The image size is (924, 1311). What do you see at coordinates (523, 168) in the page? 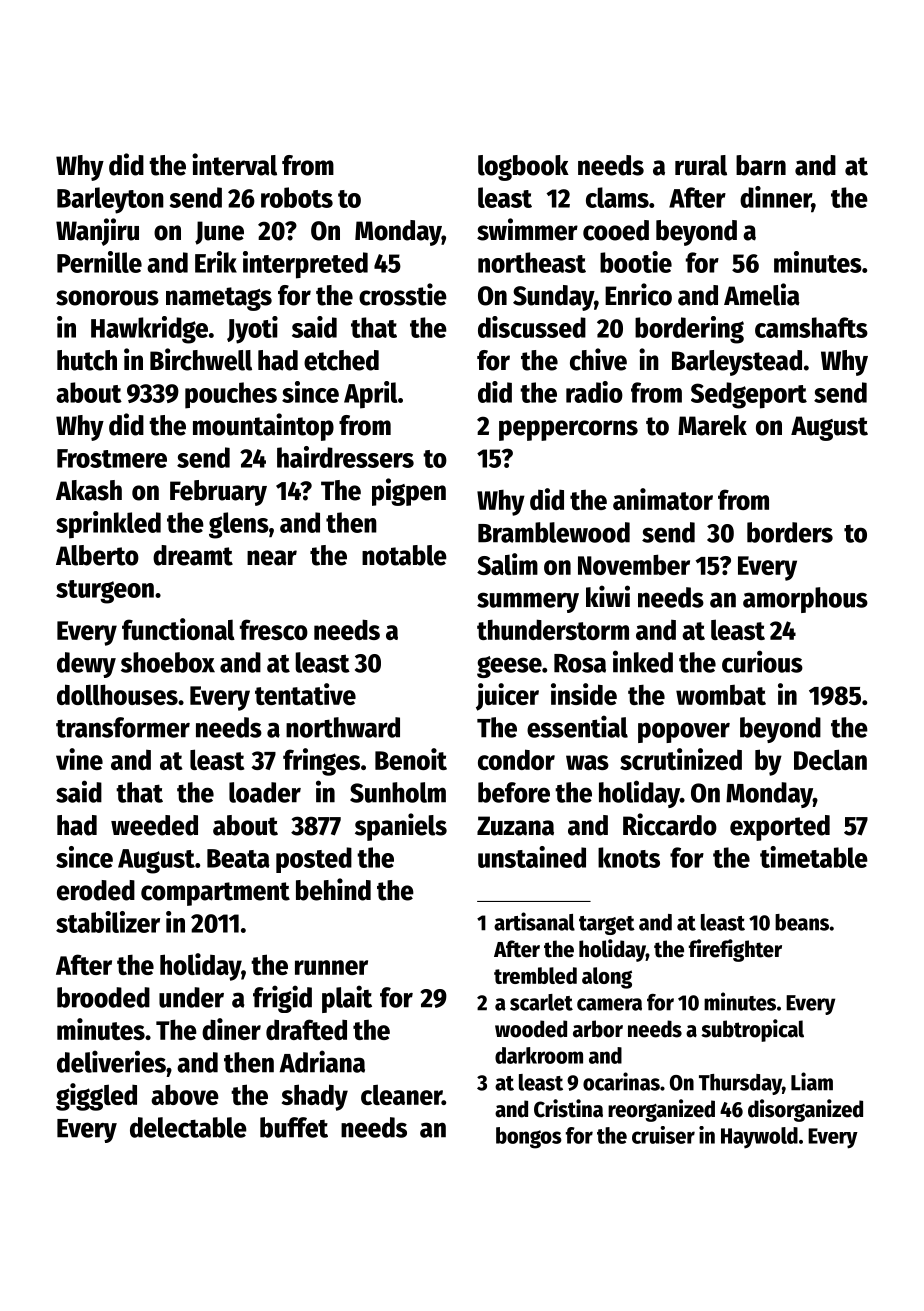
I see `logbook` at bounding box center [523, 168].
